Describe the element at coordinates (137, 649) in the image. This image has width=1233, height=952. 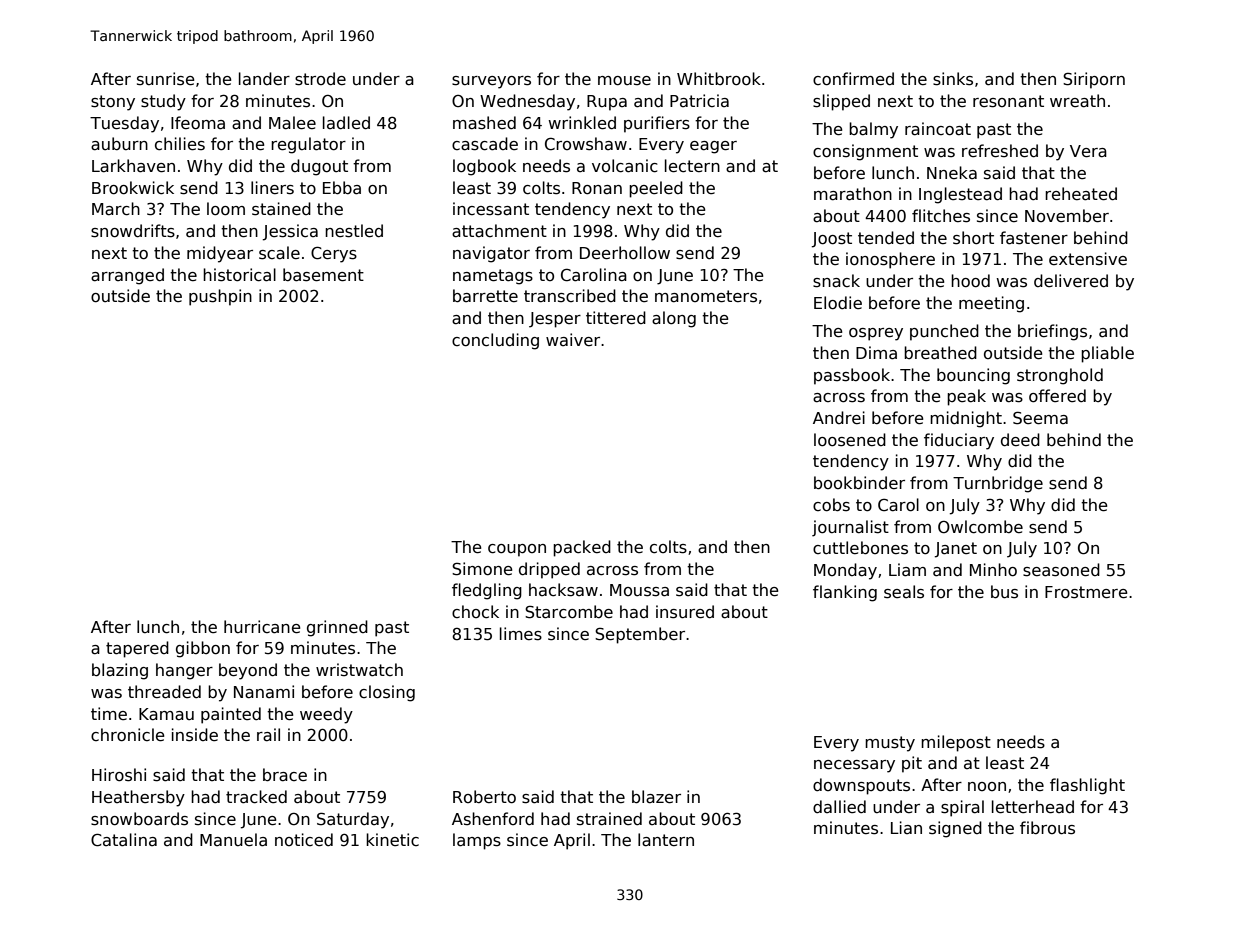
I see `tapered` at that location.
